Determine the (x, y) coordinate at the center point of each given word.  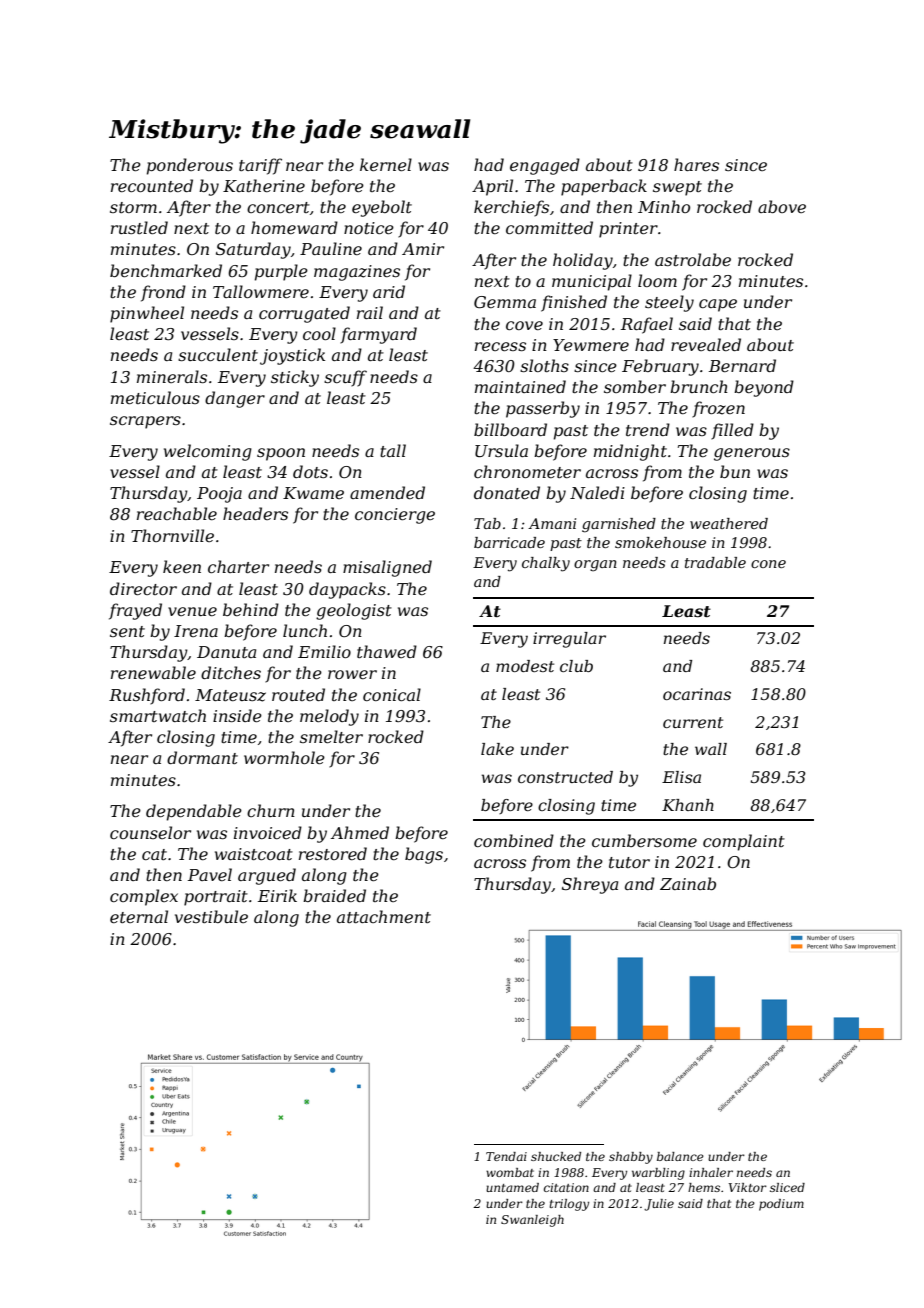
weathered (729, 523)
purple (281, 272)
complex (144, 897)
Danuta (226, 652)
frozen (718, 409)
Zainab (688, 883)
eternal (139, 916)
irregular (569, 640)
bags (424, 855)
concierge (395, 516)
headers (255, 513)
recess (500, 346)
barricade (509, 542)
